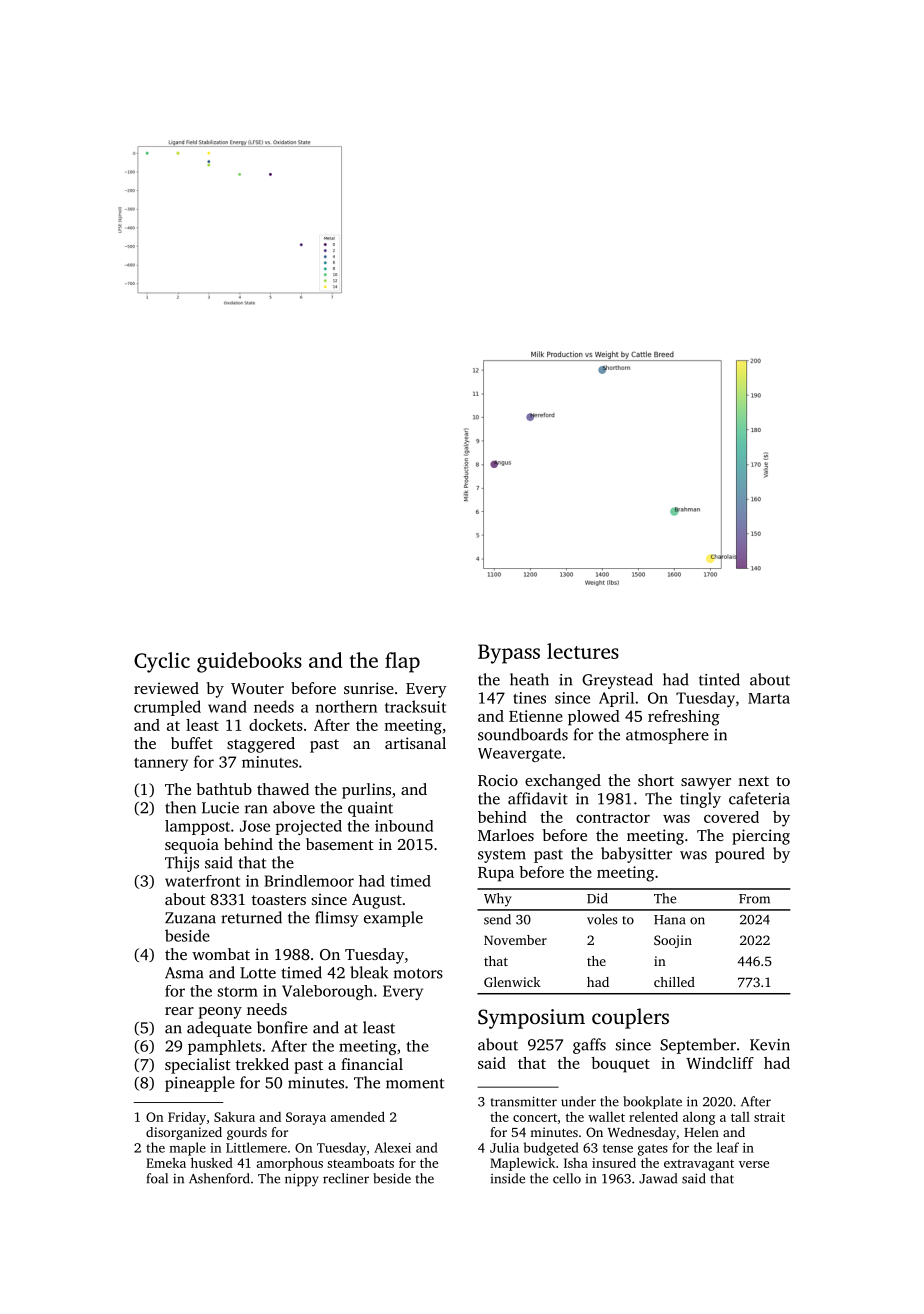 The width and height of the screenshot is (924, 1314). Describe the element at coordinates (167, 708) in the screenshot. I see `crumpled` at that location.
